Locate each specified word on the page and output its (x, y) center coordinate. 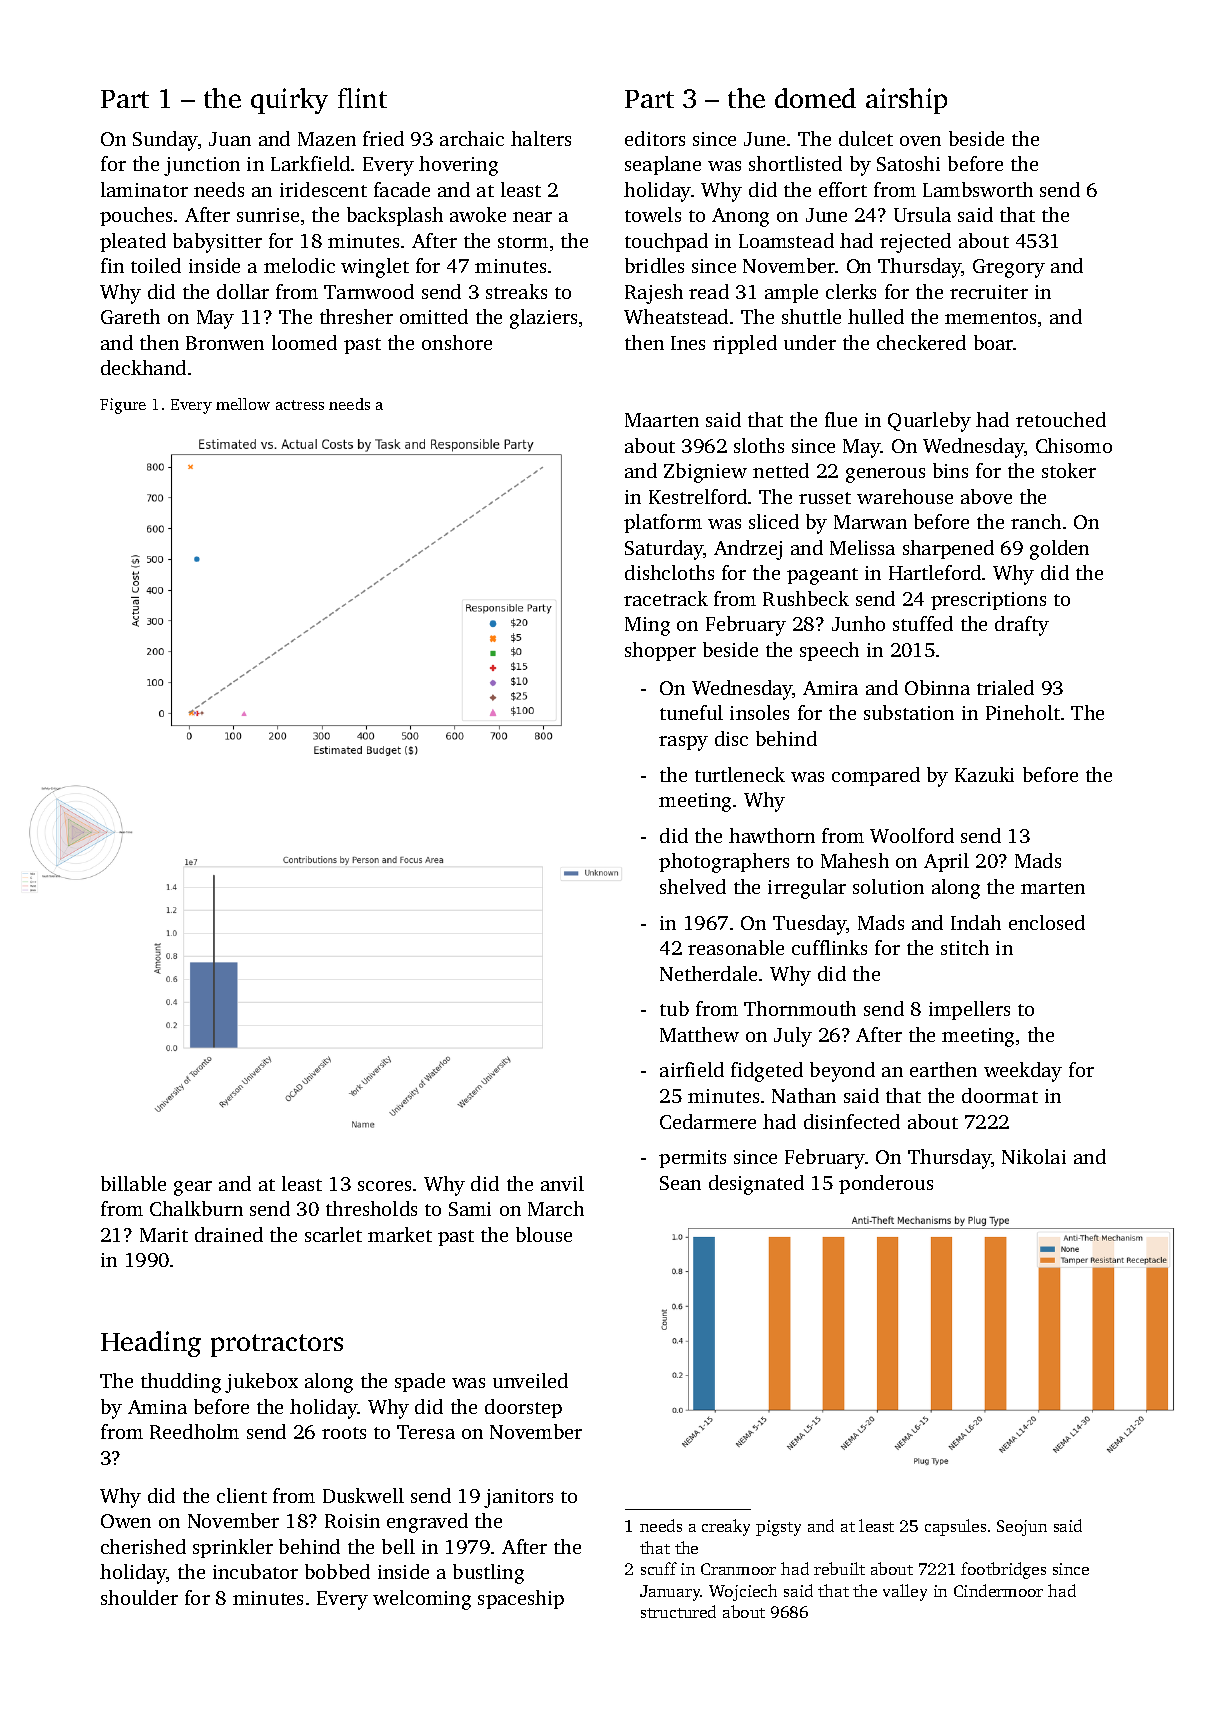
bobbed (337, 1571)
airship (906, 101)
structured (678, 1611)
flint (362, 98)
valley (905, 1592)
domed (815, 98)
